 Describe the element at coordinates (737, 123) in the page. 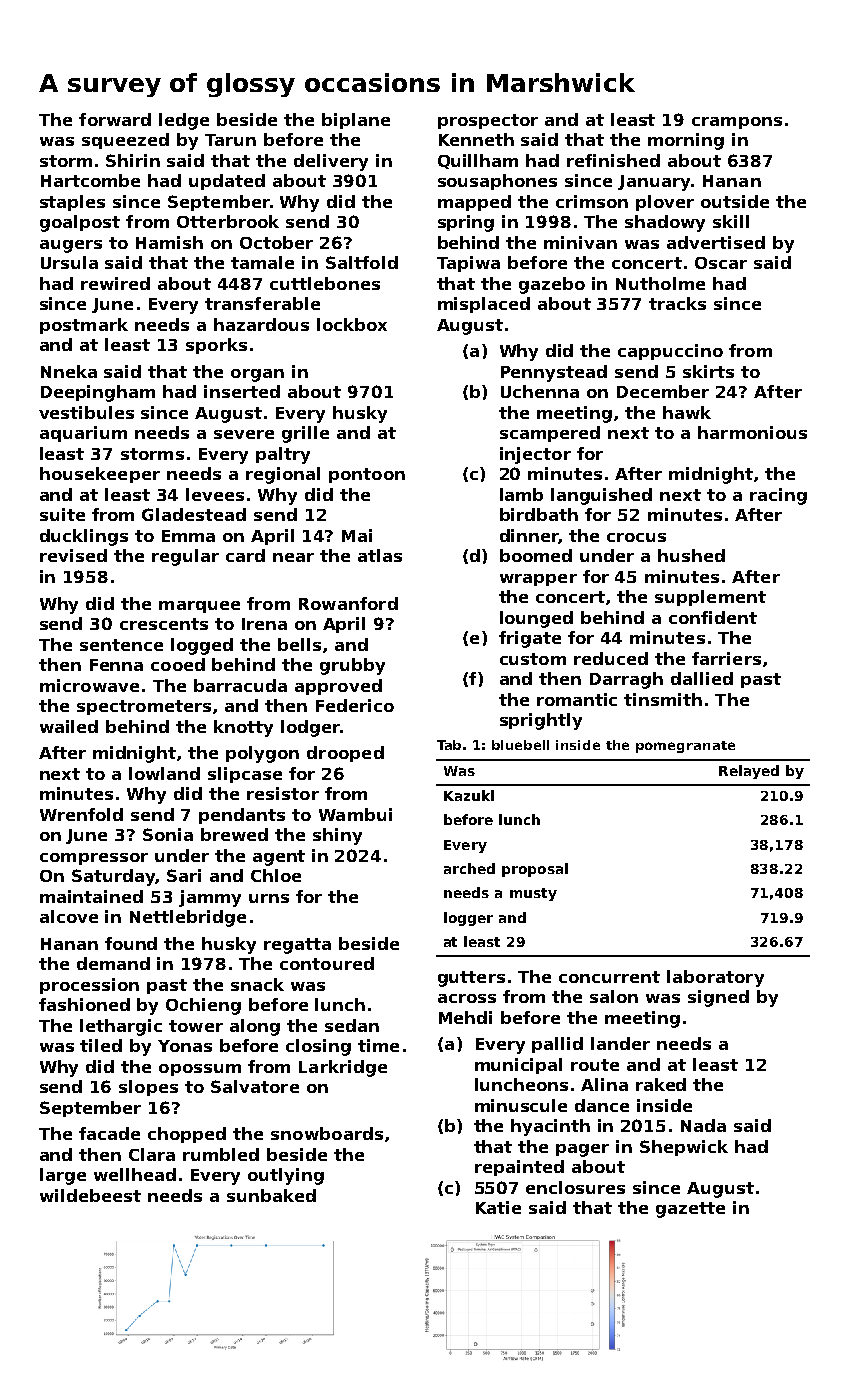

I see `crampons` at that location.
